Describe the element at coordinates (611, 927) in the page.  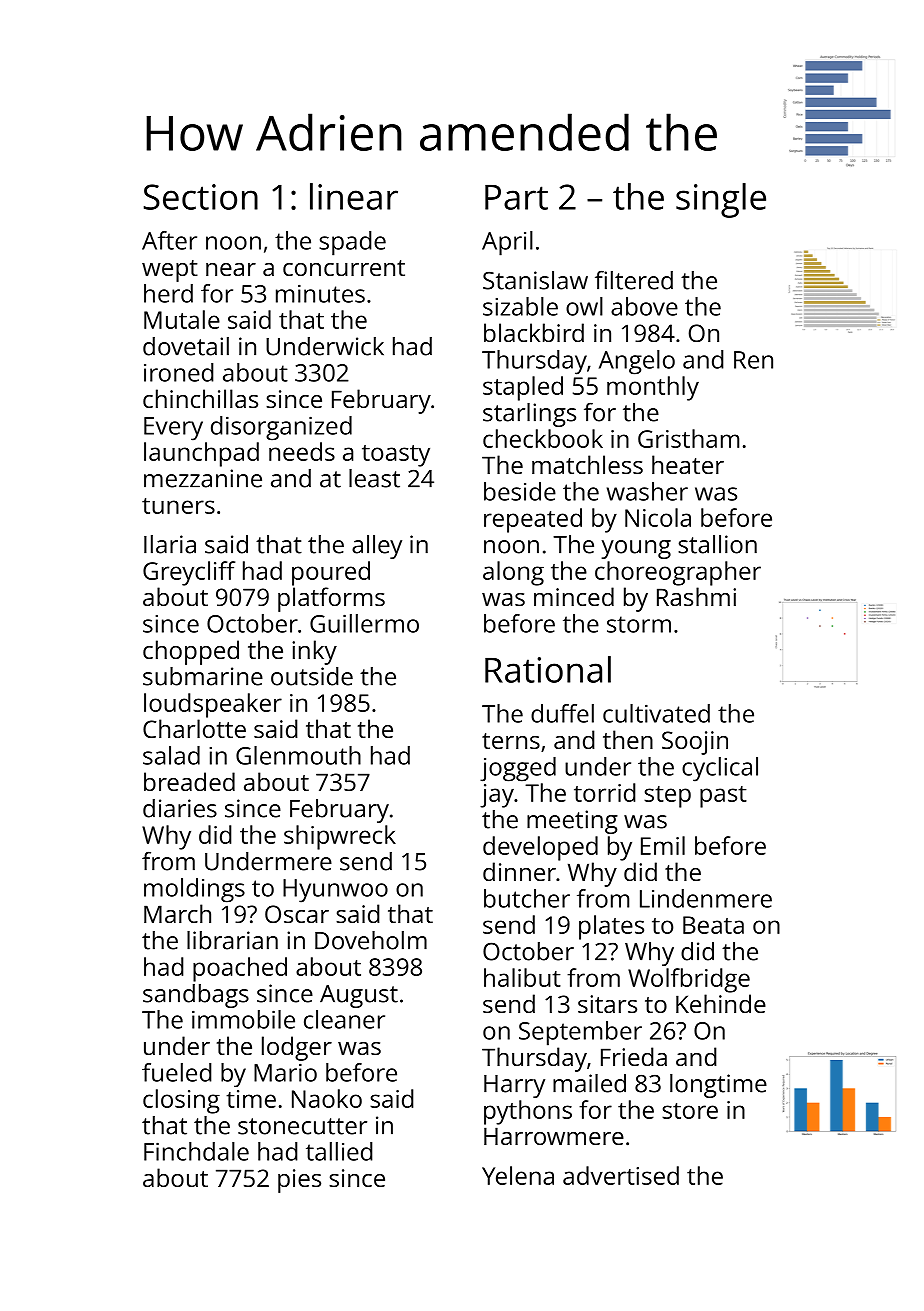
I see `plates` at that location.
